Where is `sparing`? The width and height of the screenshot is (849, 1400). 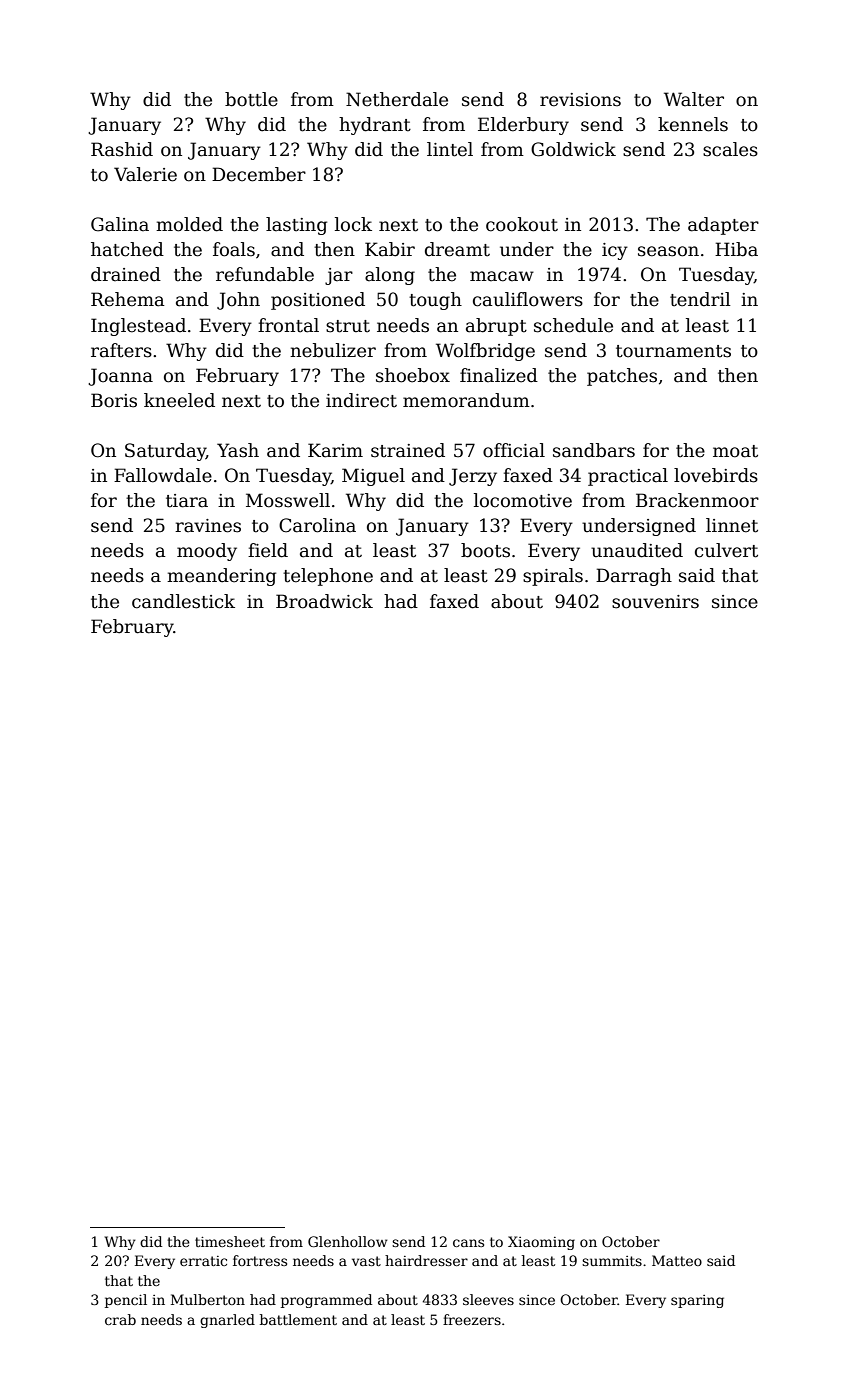
sparing is located at coordinates (697, 1301).
